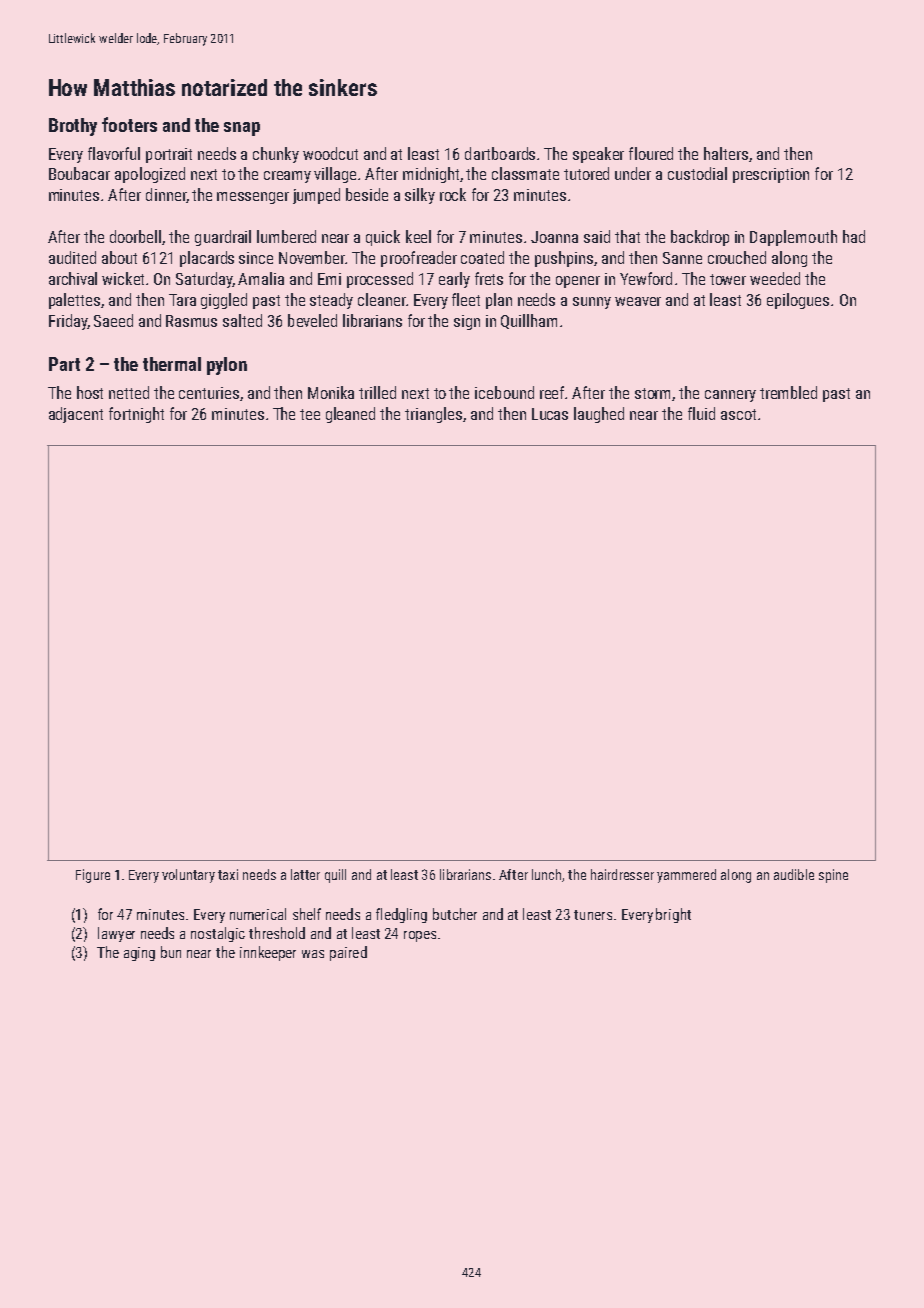 The height and width of the screenshot is (1308, 924). What do you see at coordinates (550, 414) in the screenshot?
I see `Lucas` at bounding box center [550, 414].
